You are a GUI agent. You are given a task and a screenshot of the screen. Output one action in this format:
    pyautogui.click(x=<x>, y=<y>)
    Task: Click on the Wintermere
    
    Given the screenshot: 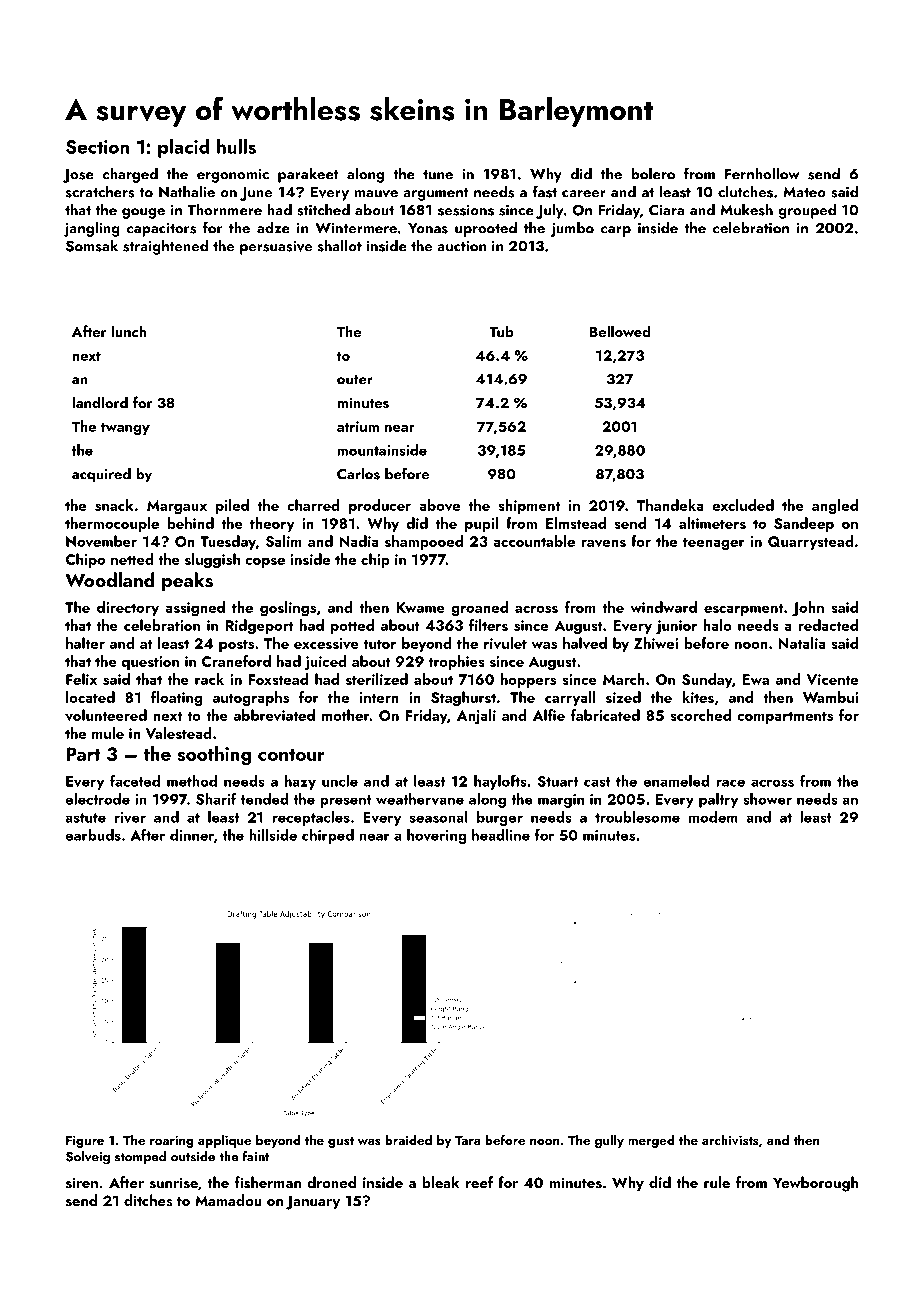 What is the action you would take?
    pyautogui.click(x=356, y=228)
